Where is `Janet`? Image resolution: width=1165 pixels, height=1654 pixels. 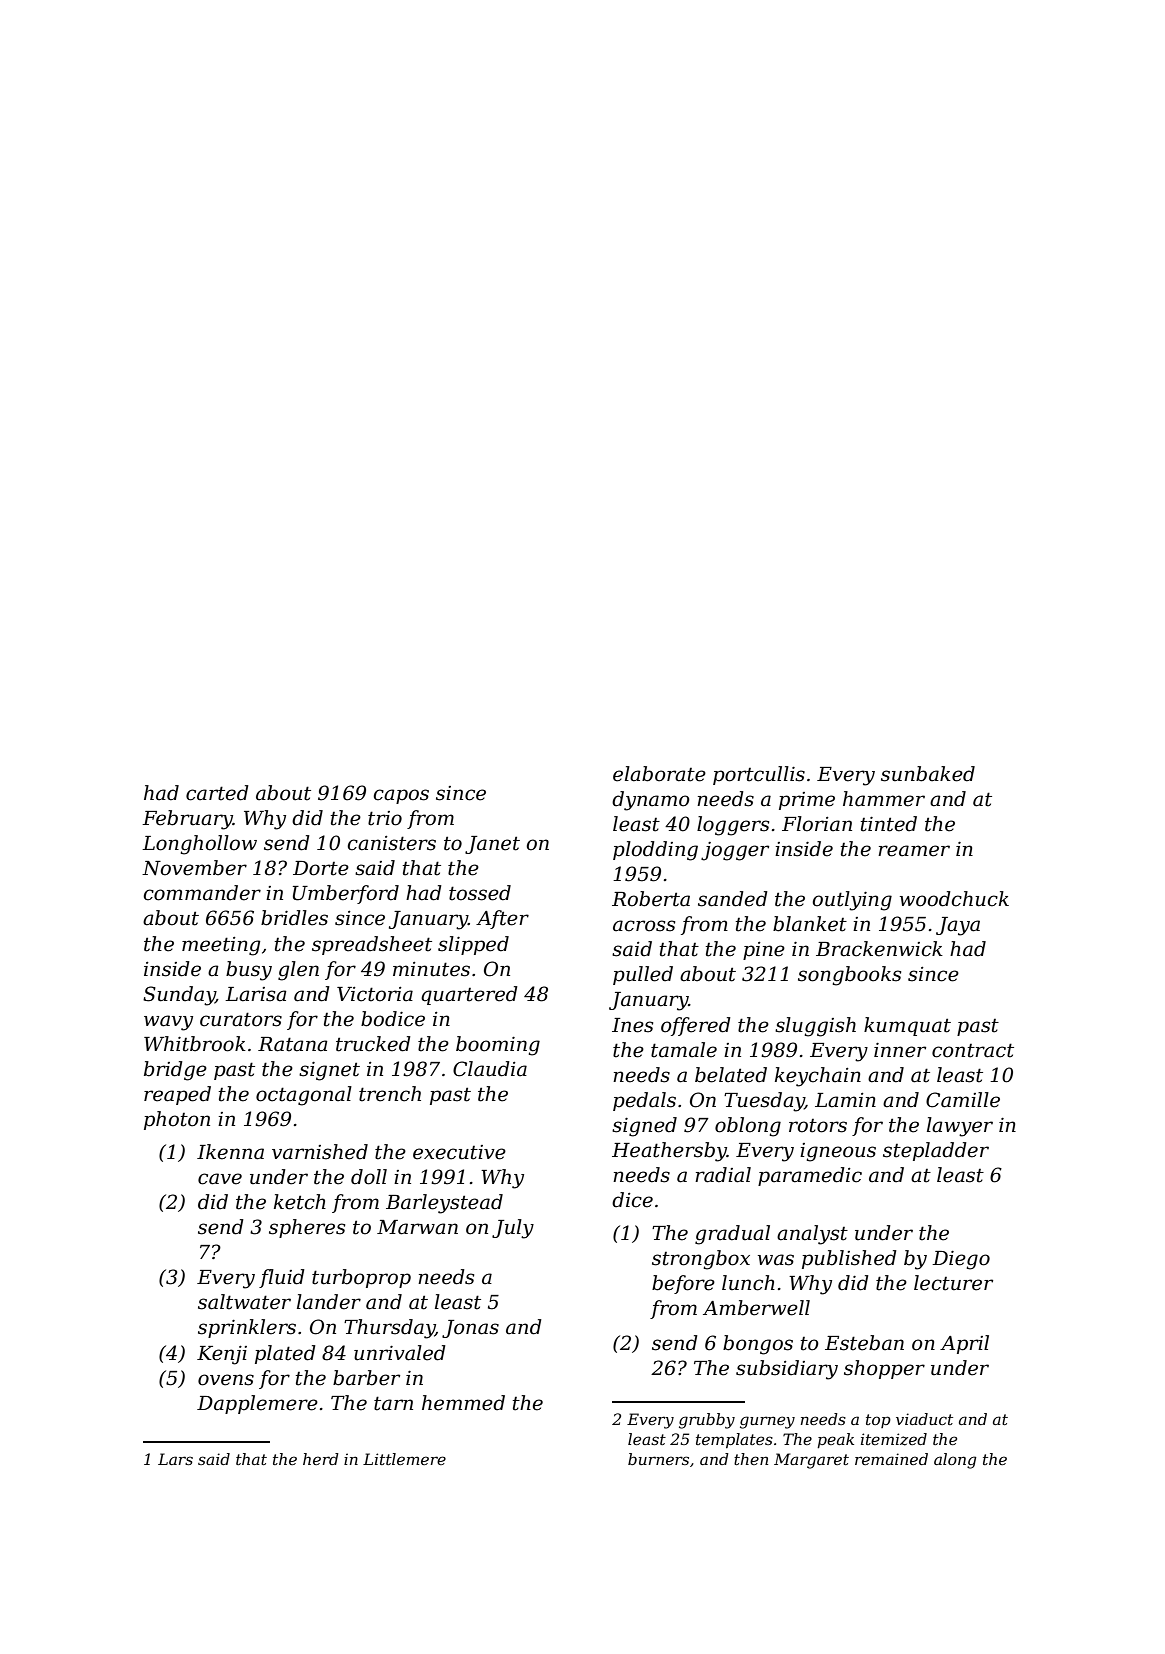
Janet is located at coordinates (492, 845).
